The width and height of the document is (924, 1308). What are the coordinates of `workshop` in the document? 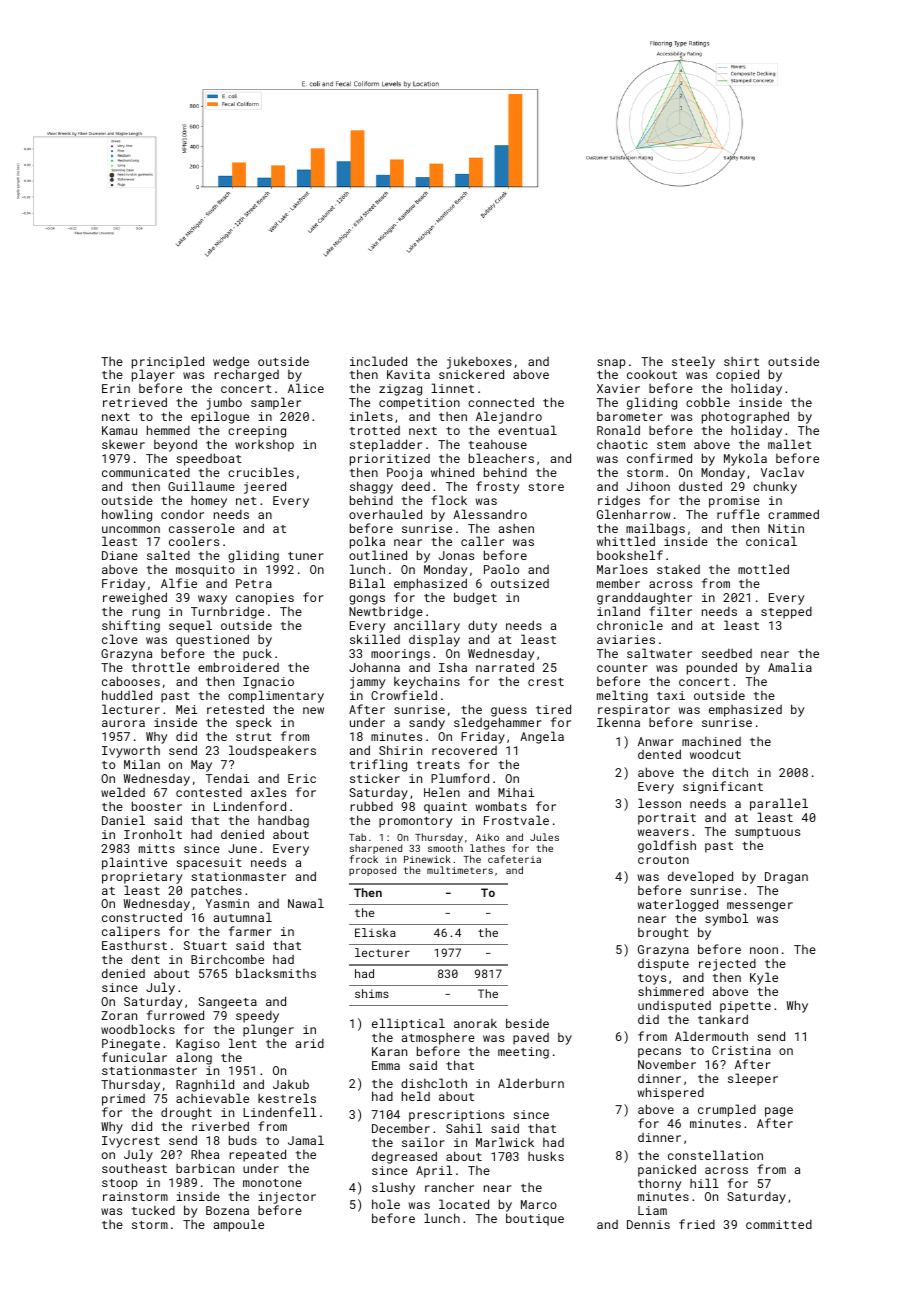 It's located at (264, 446).
